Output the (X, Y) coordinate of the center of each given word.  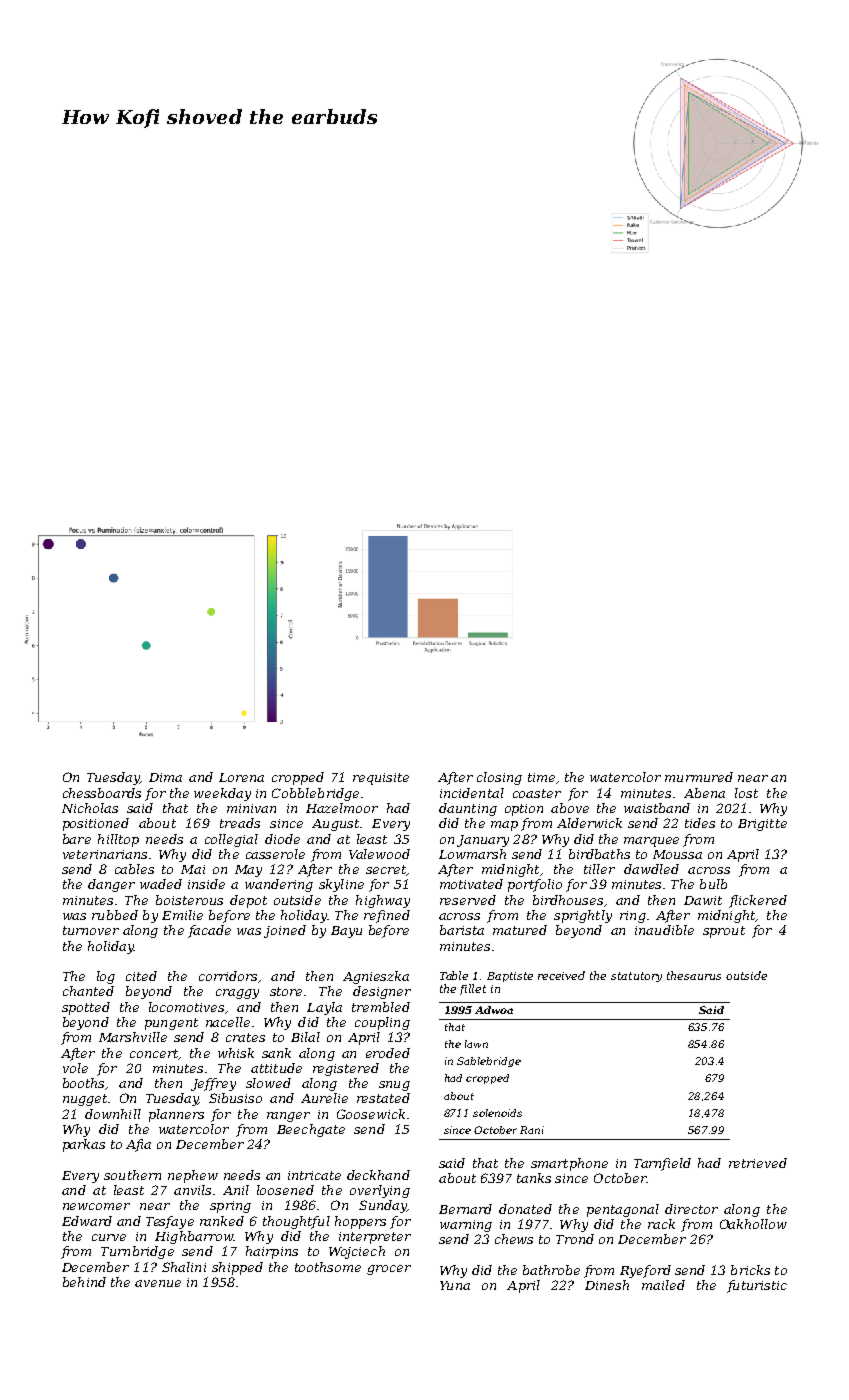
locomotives (186, 1007)
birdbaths (599, 854)
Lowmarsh (472, 854)
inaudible (664, 930)
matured (520, 930)
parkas (84, 1145)
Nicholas (90, 808)
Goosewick (371, 1114)
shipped (237, 1268)
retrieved (758, 1163)
